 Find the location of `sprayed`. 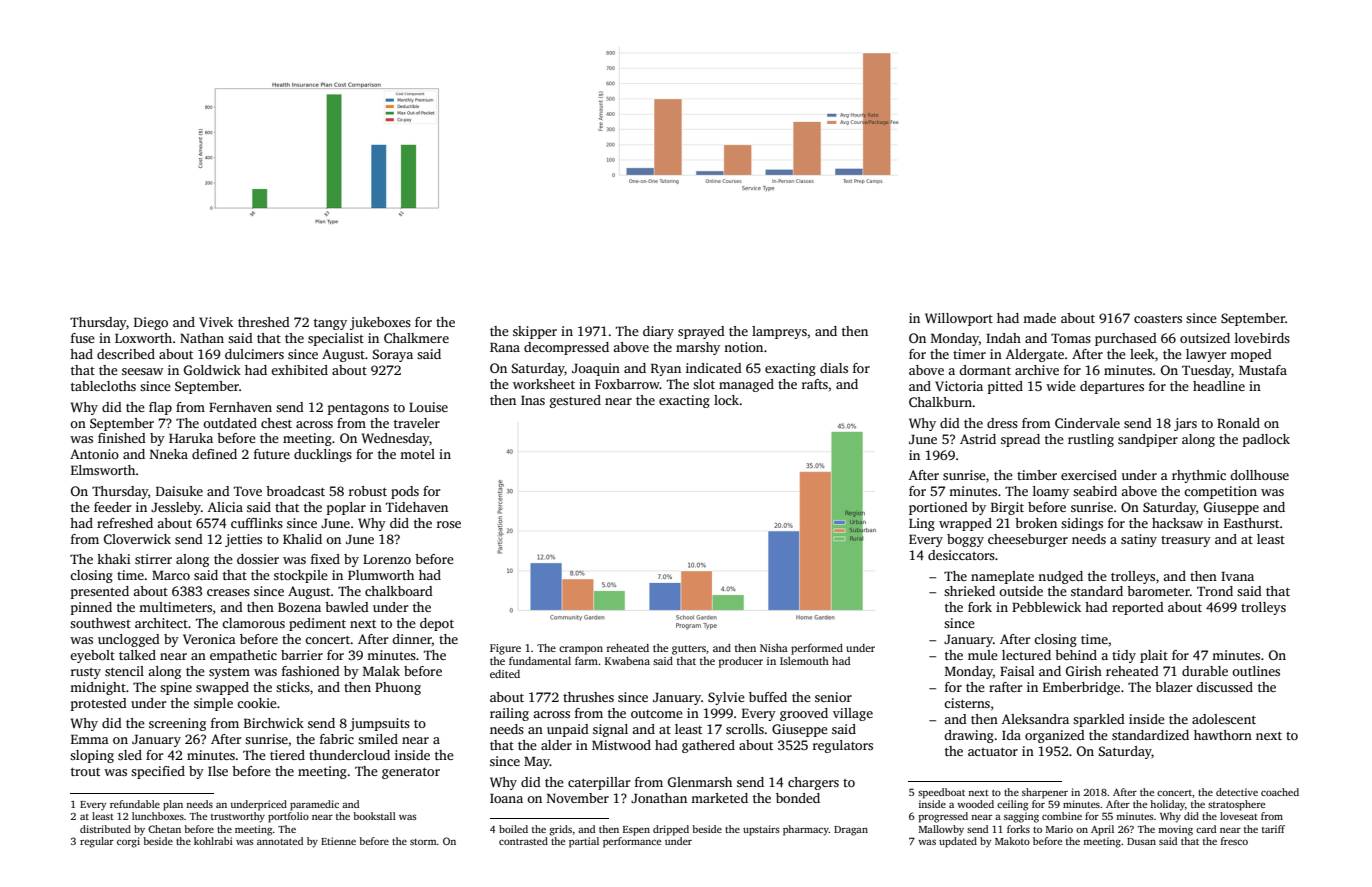

sprayed is located at coordinates (701, 332).
